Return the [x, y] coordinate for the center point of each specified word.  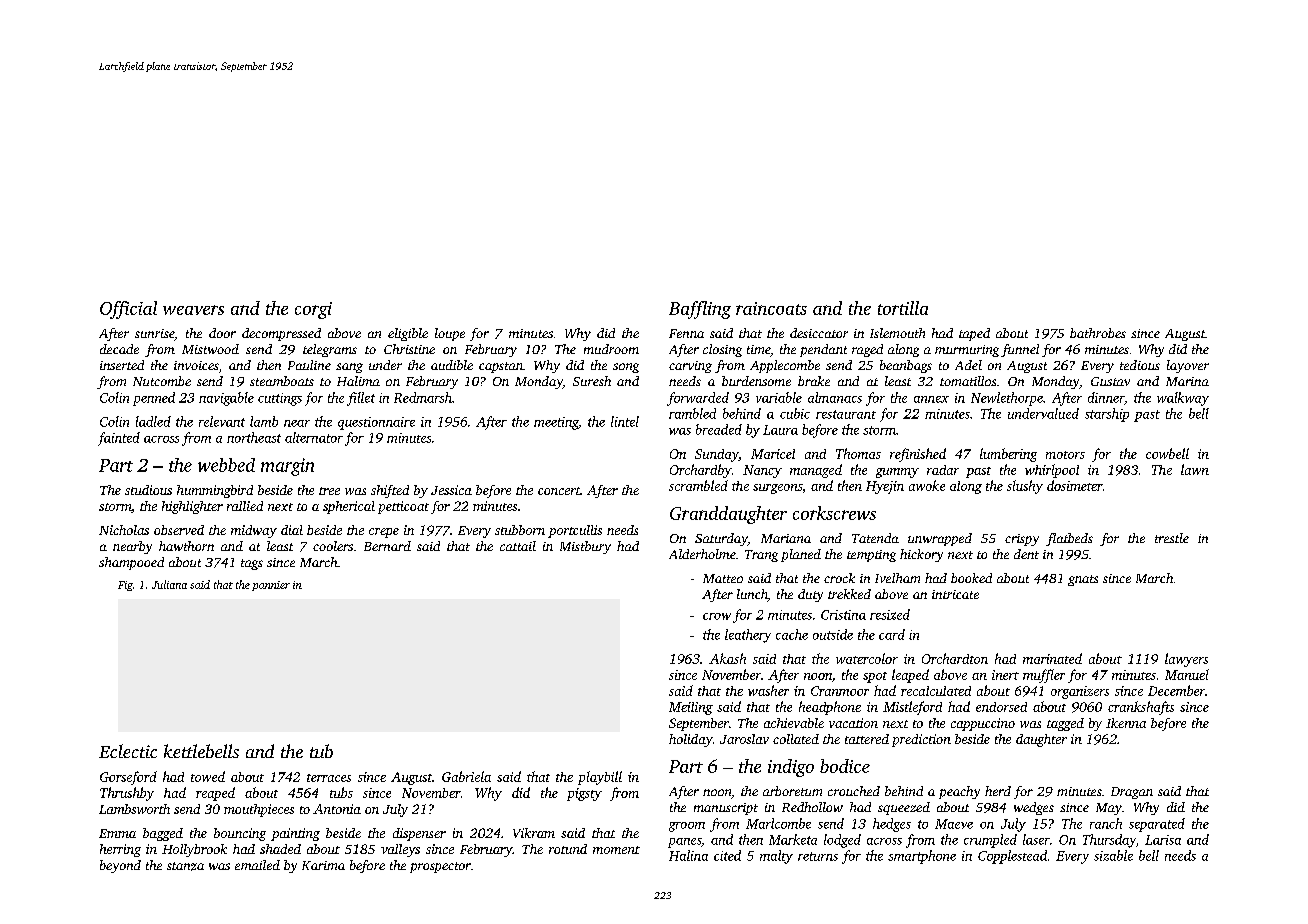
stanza [185, 866]
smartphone [922, 857]
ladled [153, 421]
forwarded [698, 399]
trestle [1172, 538]
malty [776, 857]
